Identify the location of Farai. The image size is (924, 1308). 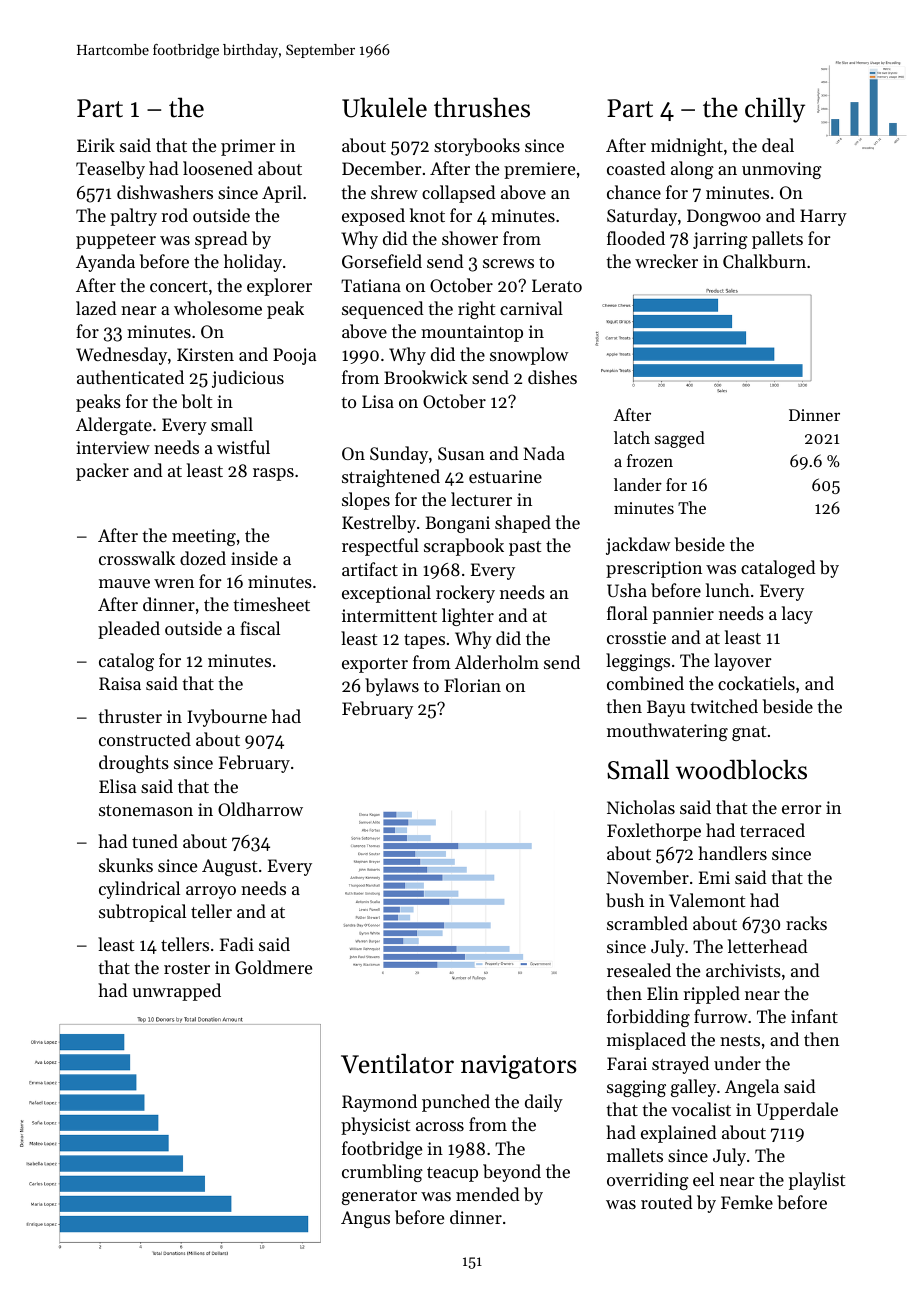
(627, 1063).
